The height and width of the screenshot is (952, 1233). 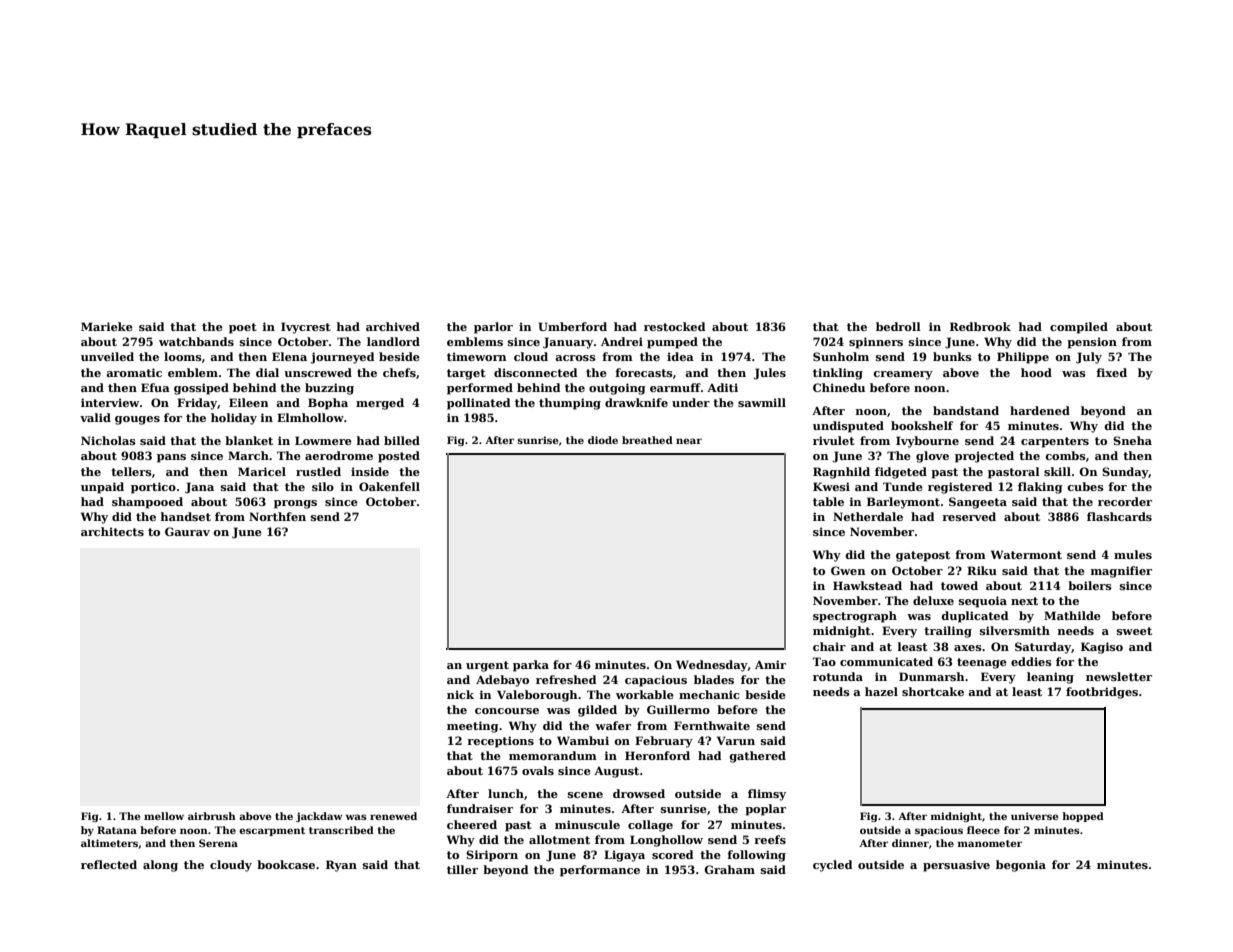 I want to click on flimsy, so click(x=767, y=795).
